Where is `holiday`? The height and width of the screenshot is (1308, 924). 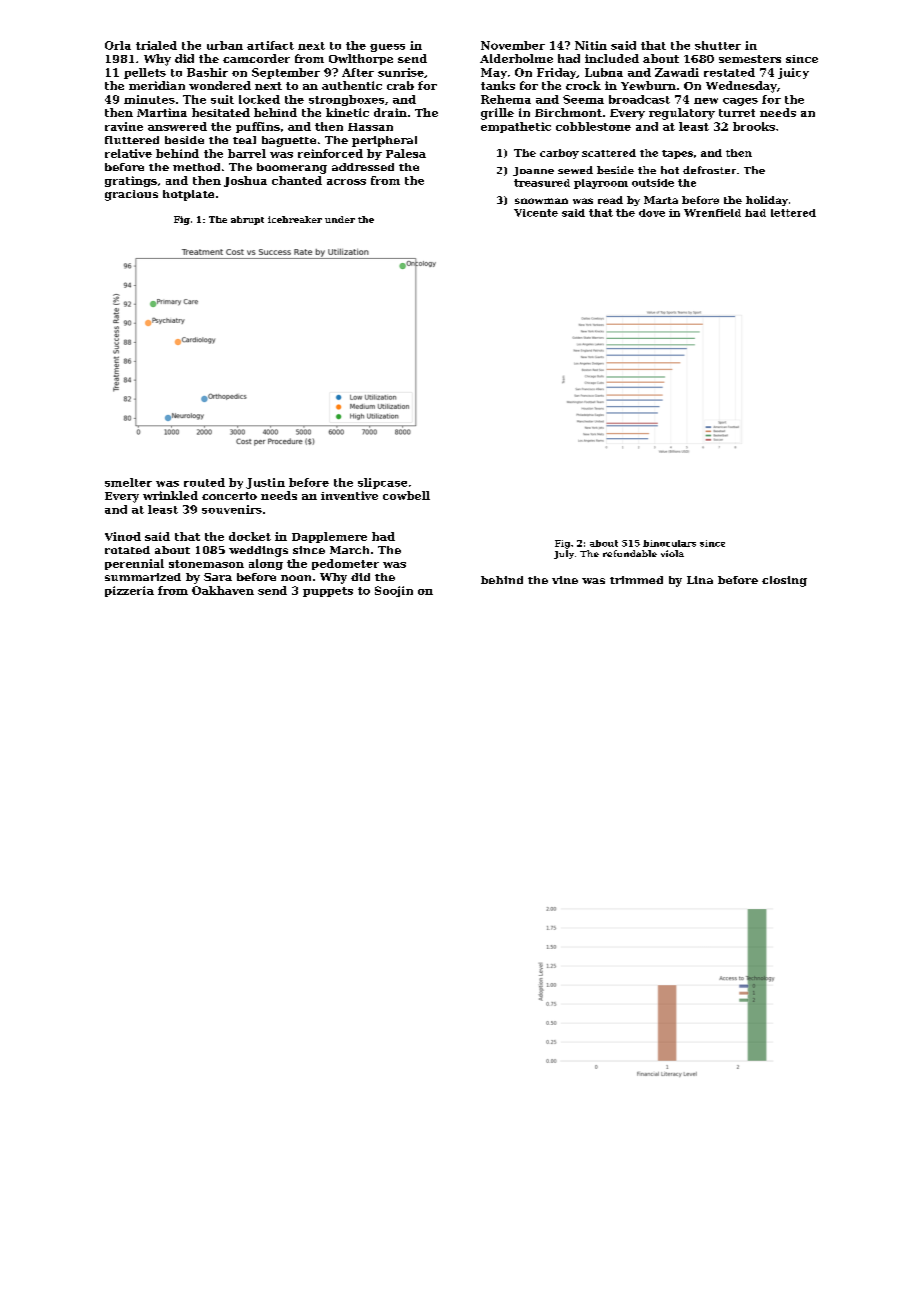
holiday is located at coordinates (767, 201).
